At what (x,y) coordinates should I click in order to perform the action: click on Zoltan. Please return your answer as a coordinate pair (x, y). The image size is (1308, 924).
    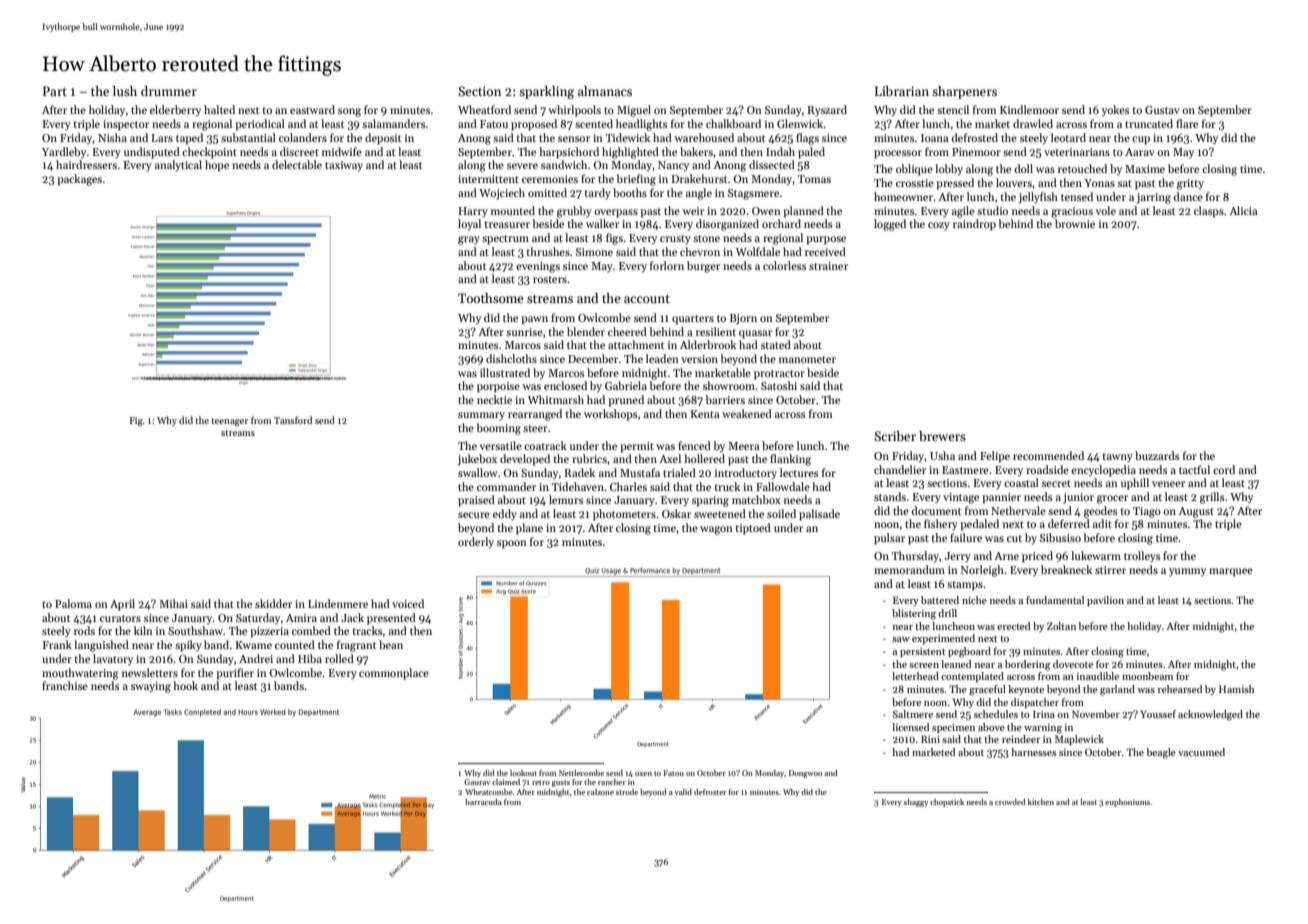
    Looking at the image, I should click on (1061, 626).
